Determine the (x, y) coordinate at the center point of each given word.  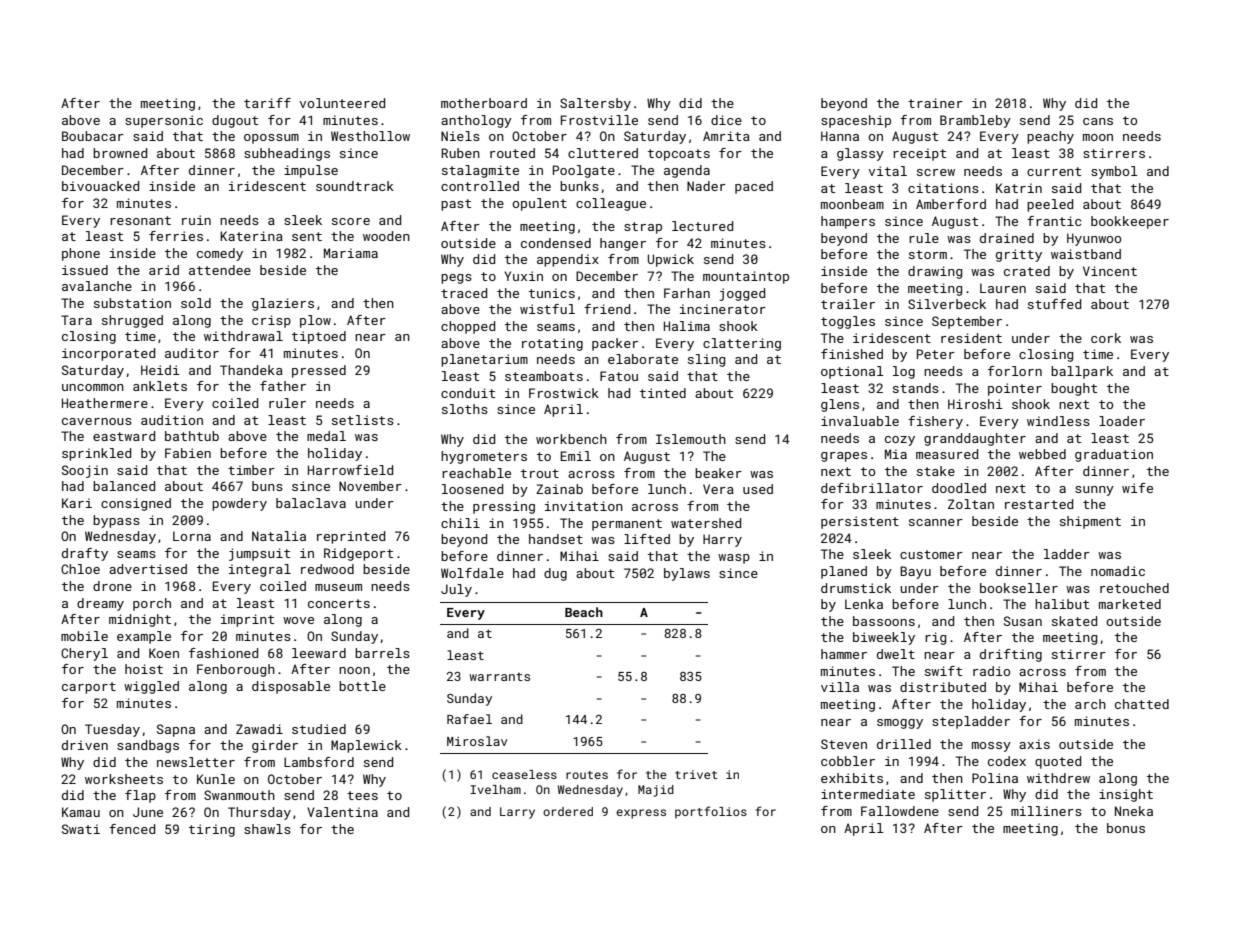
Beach (584, 612)
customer (931, 554)
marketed (1130, 604)
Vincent (1110, 271)
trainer (935, 103)
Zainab (559, 489)
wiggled (151, 687)
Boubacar (93, 136)
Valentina (342, 812)
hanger (623, 244)
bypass (116, 521)
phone (81, 254)
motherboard (484, 103)
